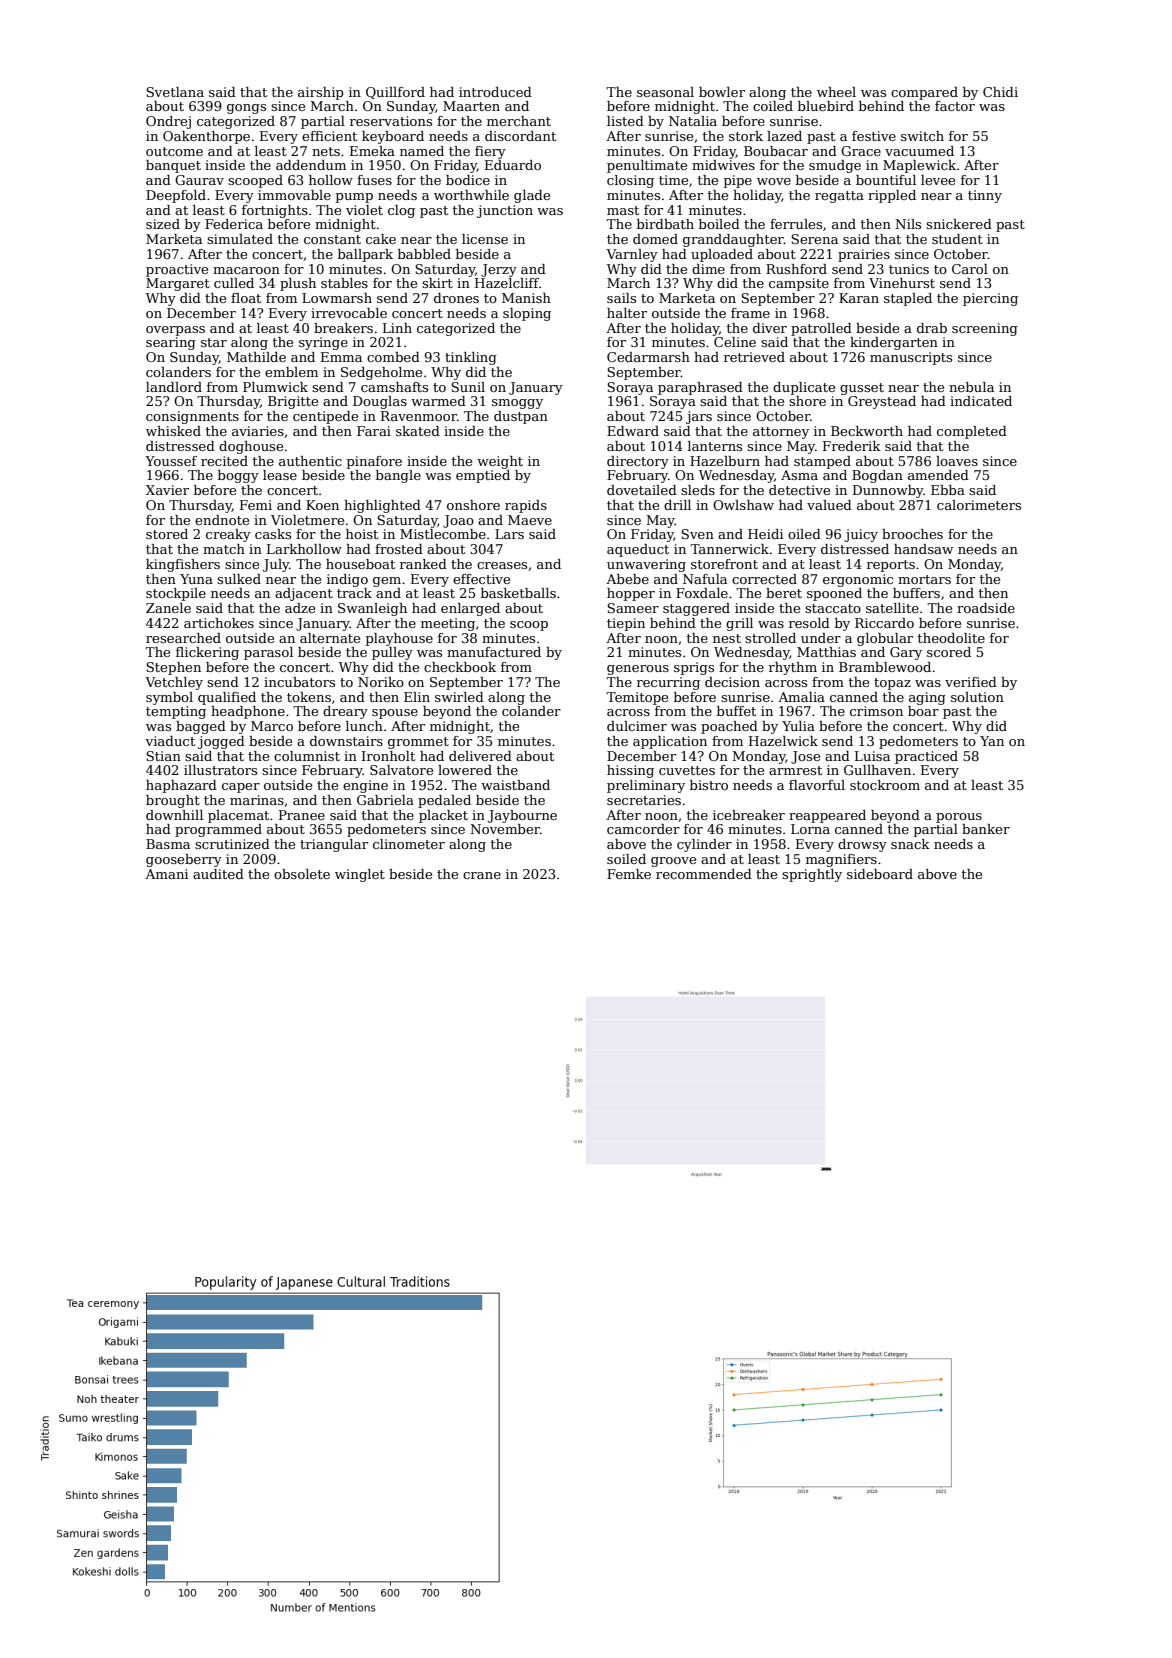 The image size is (1172, 1658). What do you see at coordinates (293, 402) in the document?
I see `Brigitte` at bounding box center [293, 402].
